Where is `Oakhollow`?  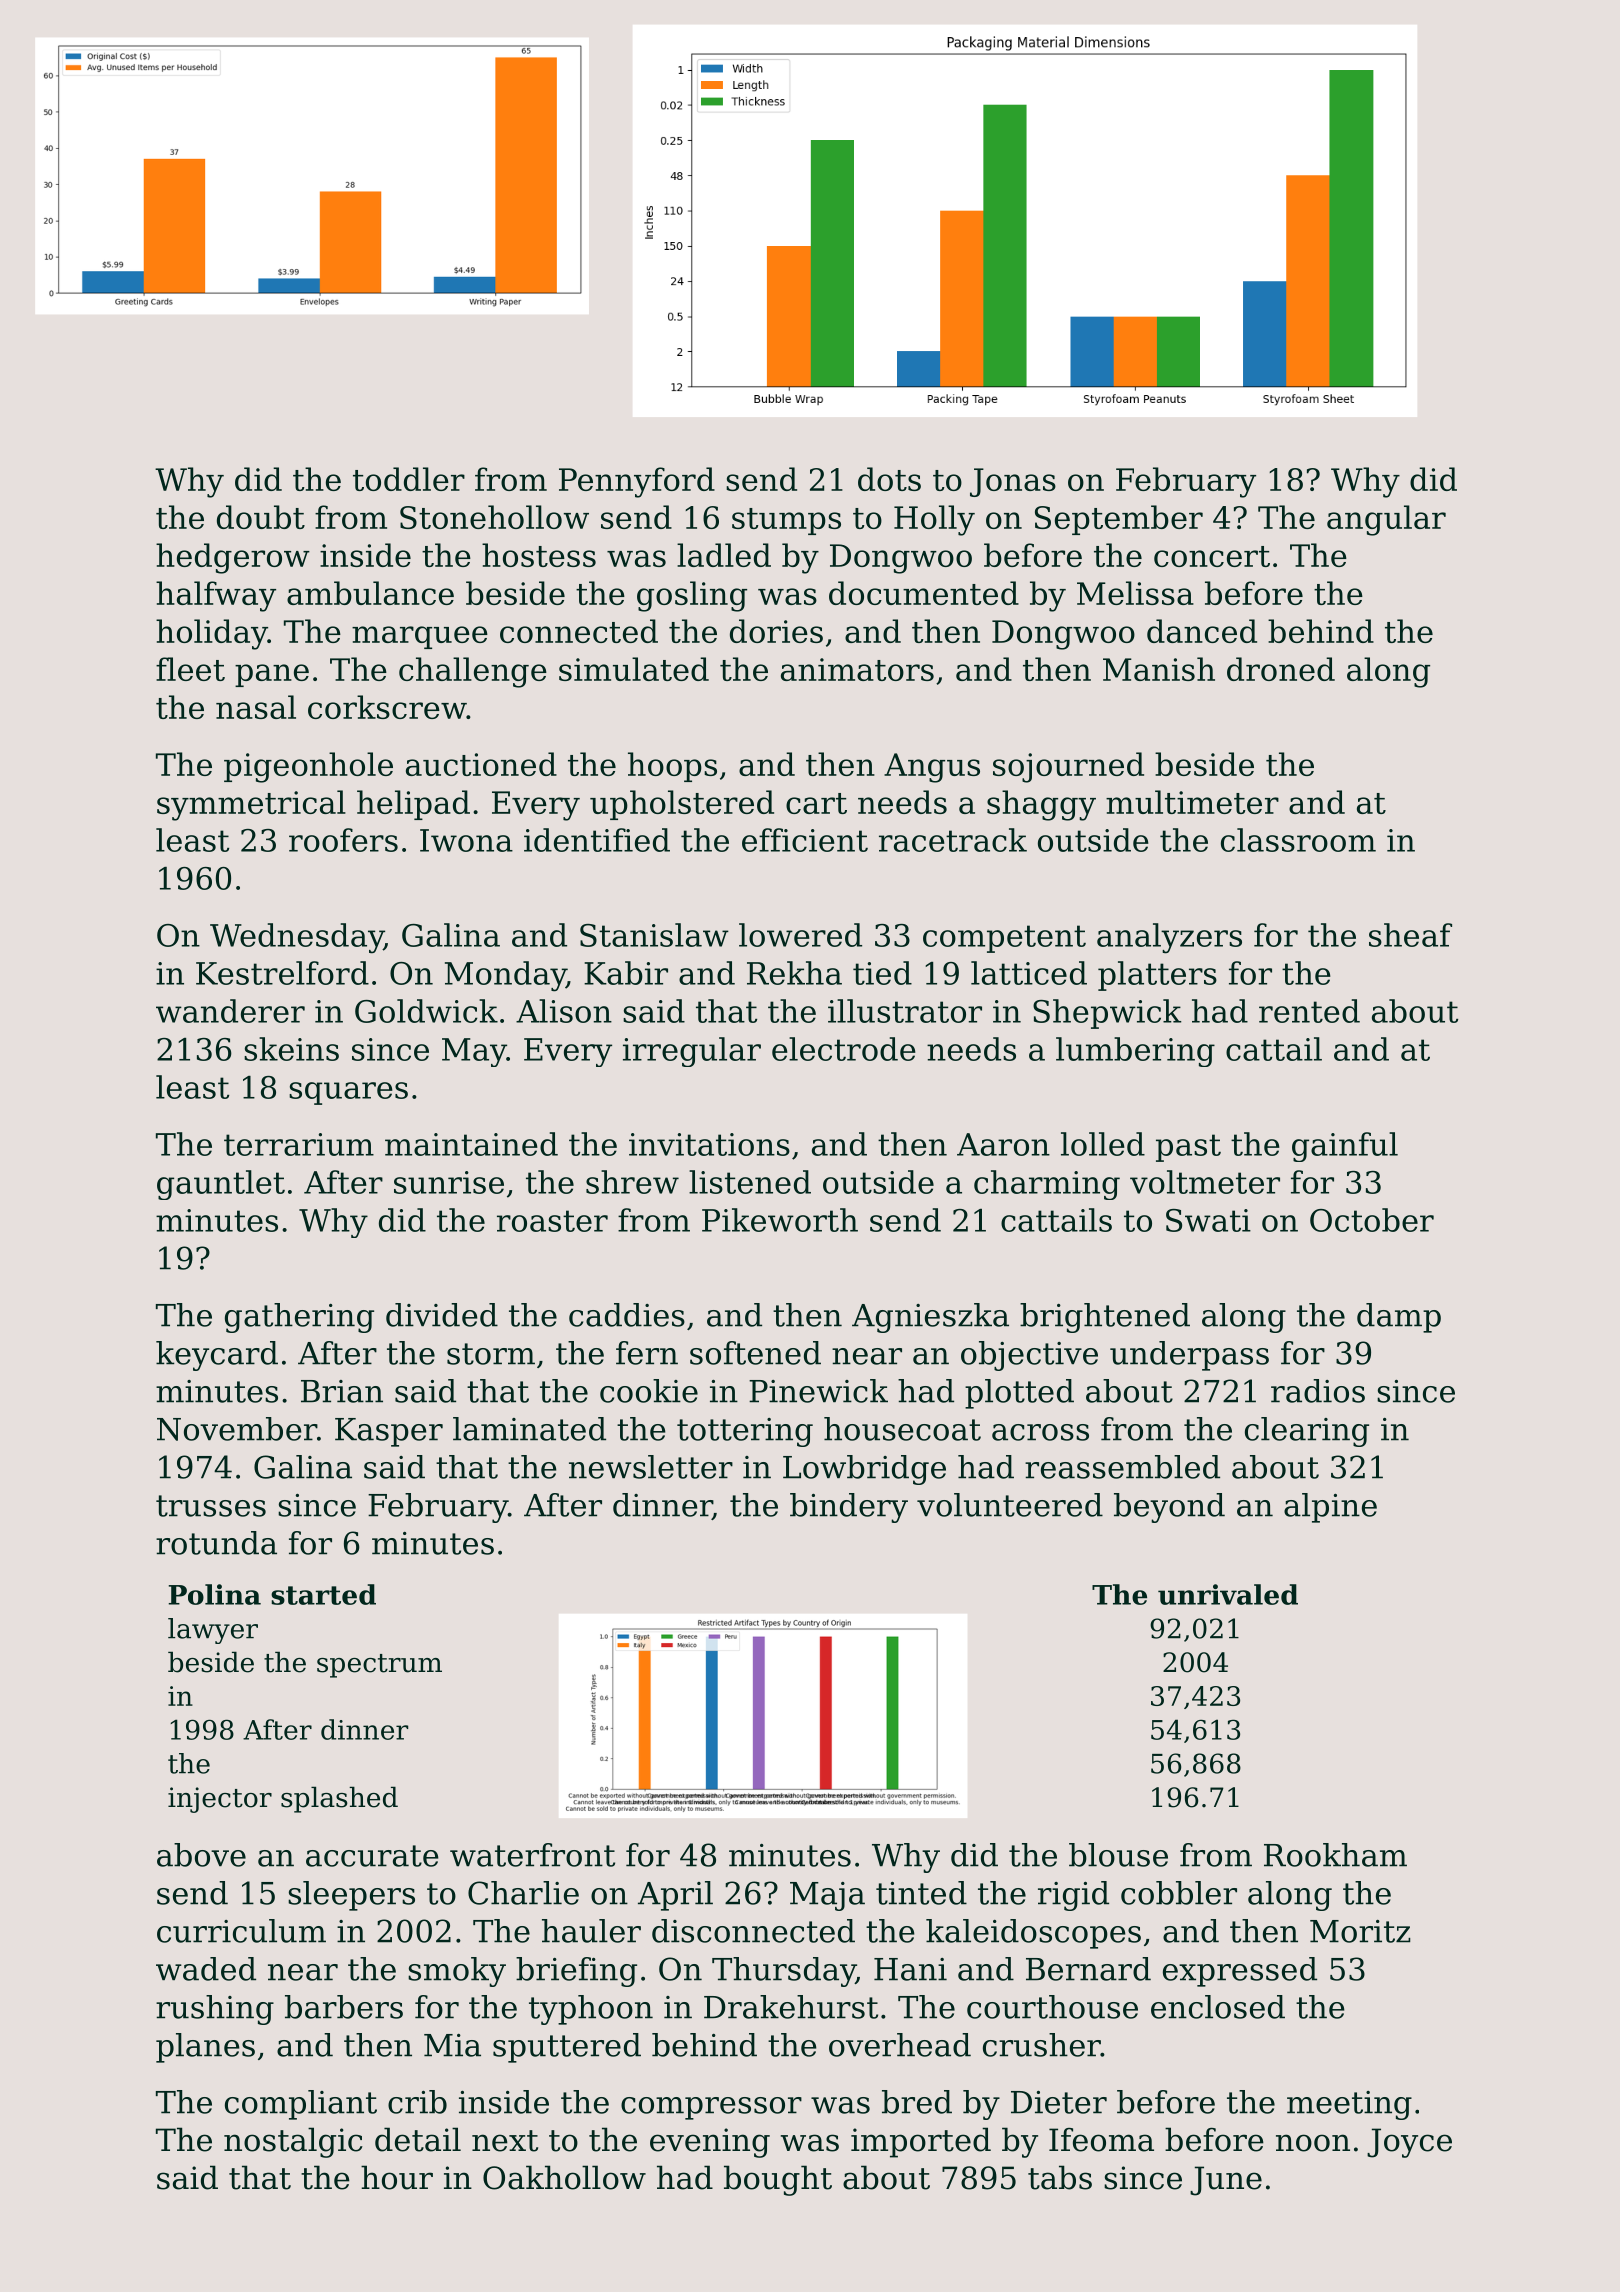 Oakhollow is located at coordinates (564, 2177).
